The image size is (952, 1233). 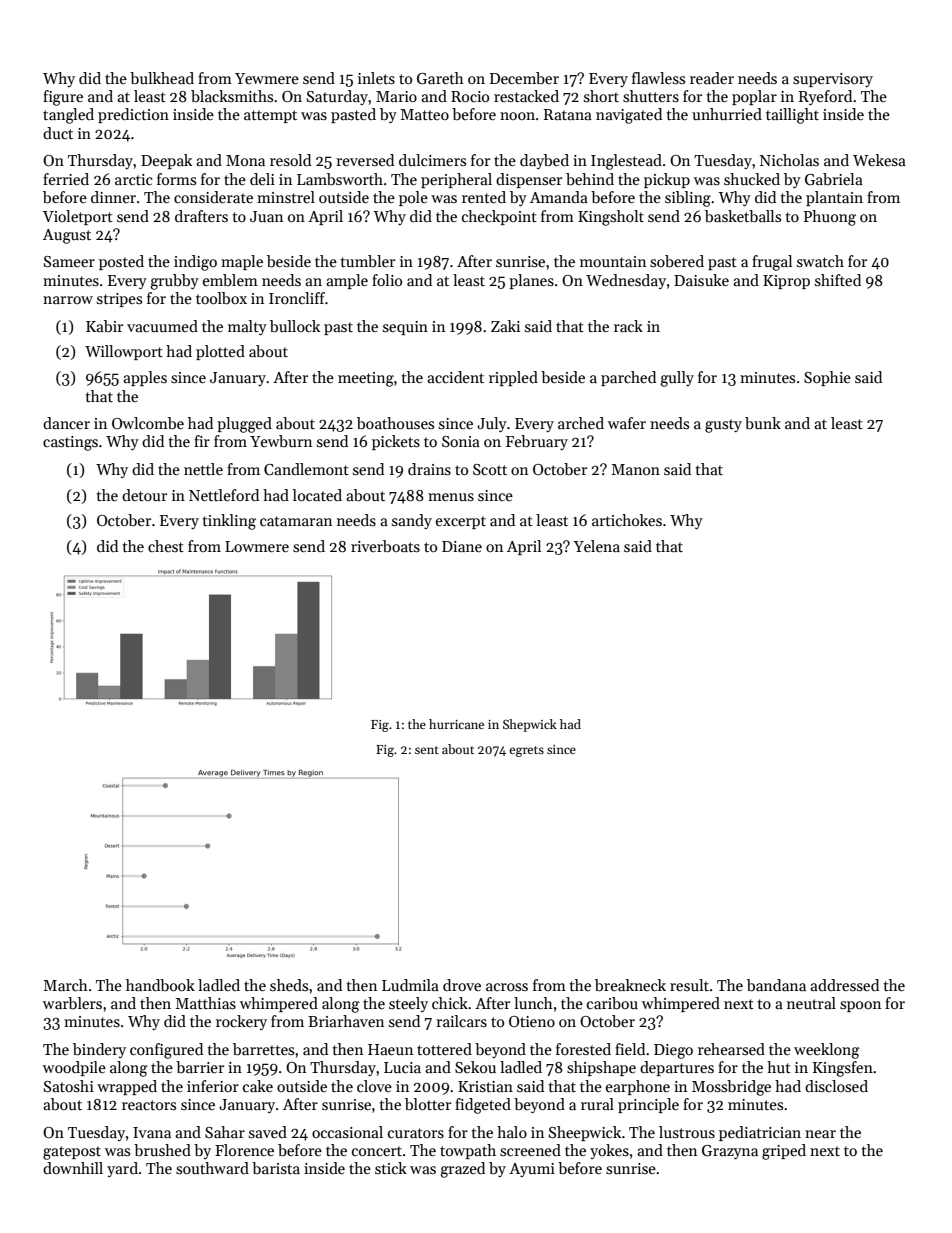 I want to click on Kabir, so click(x=104, y=326).
